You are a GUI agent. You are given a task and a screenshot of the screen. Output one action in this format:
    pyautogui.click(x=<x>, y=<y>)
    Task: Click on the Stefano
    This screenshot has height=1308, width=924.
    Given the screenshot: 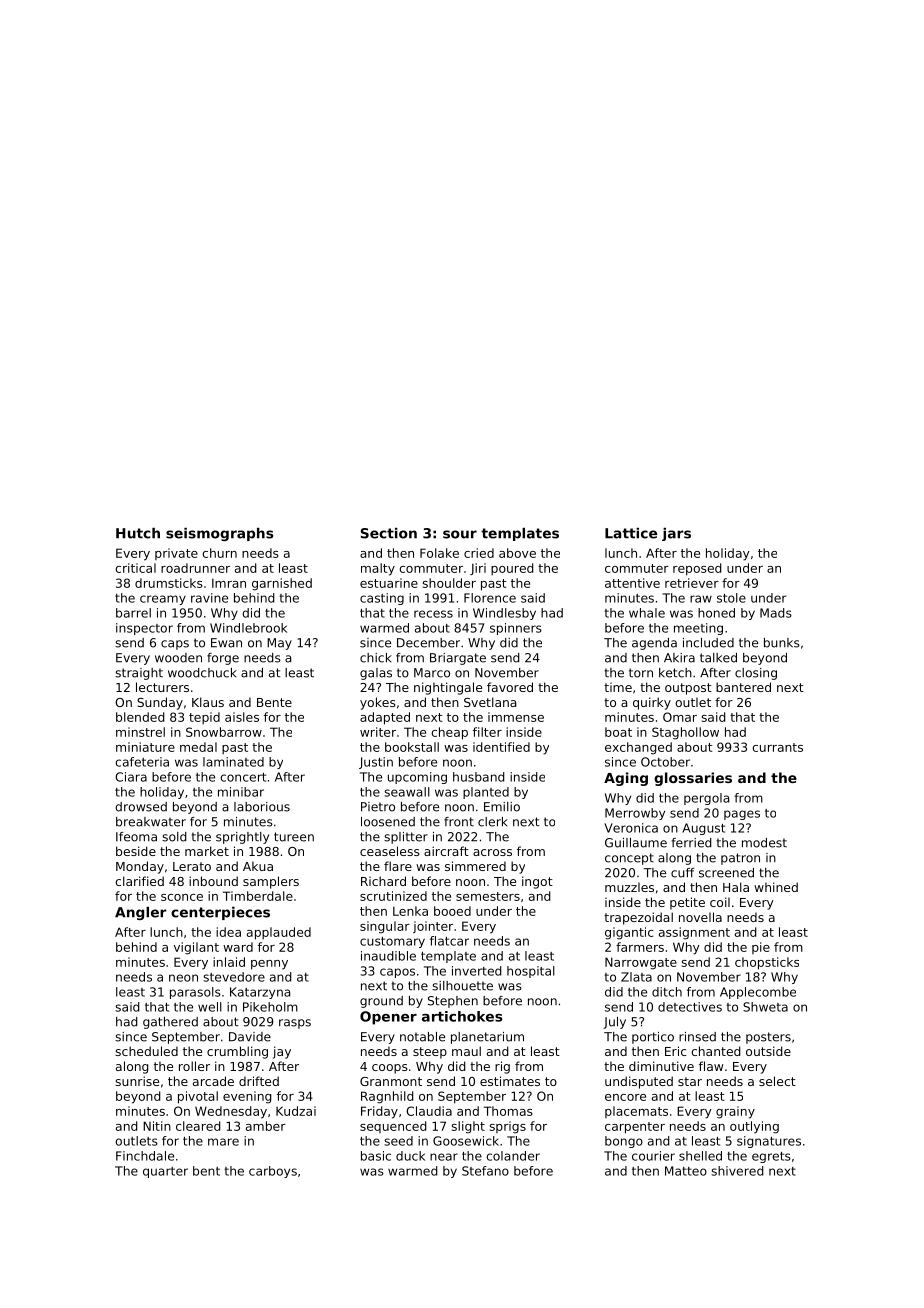 What is the action you would take?
    pyautogui.click(x=485, y=1171)
